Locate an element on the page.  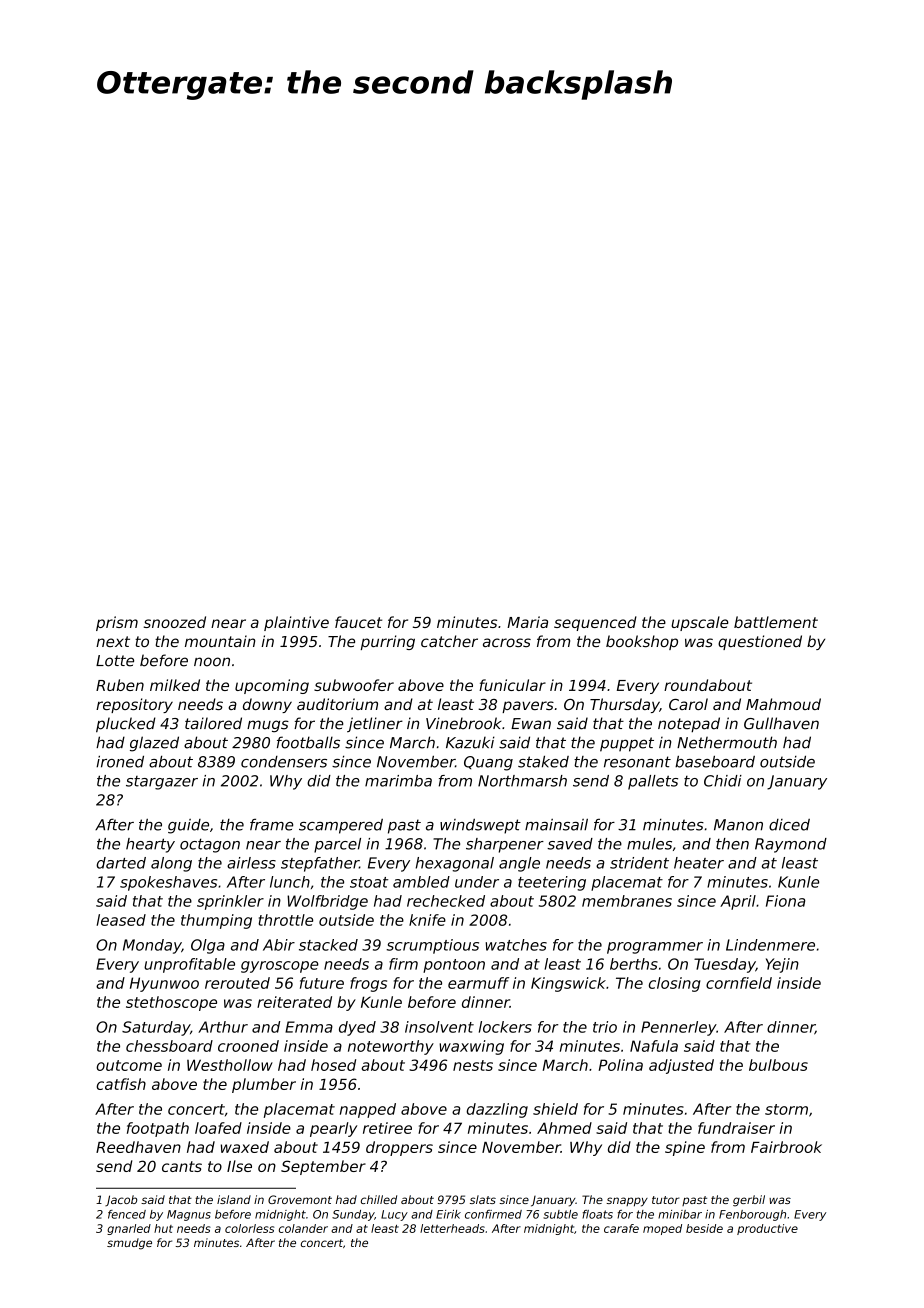
moped is located at coordinates (662, 1229).
